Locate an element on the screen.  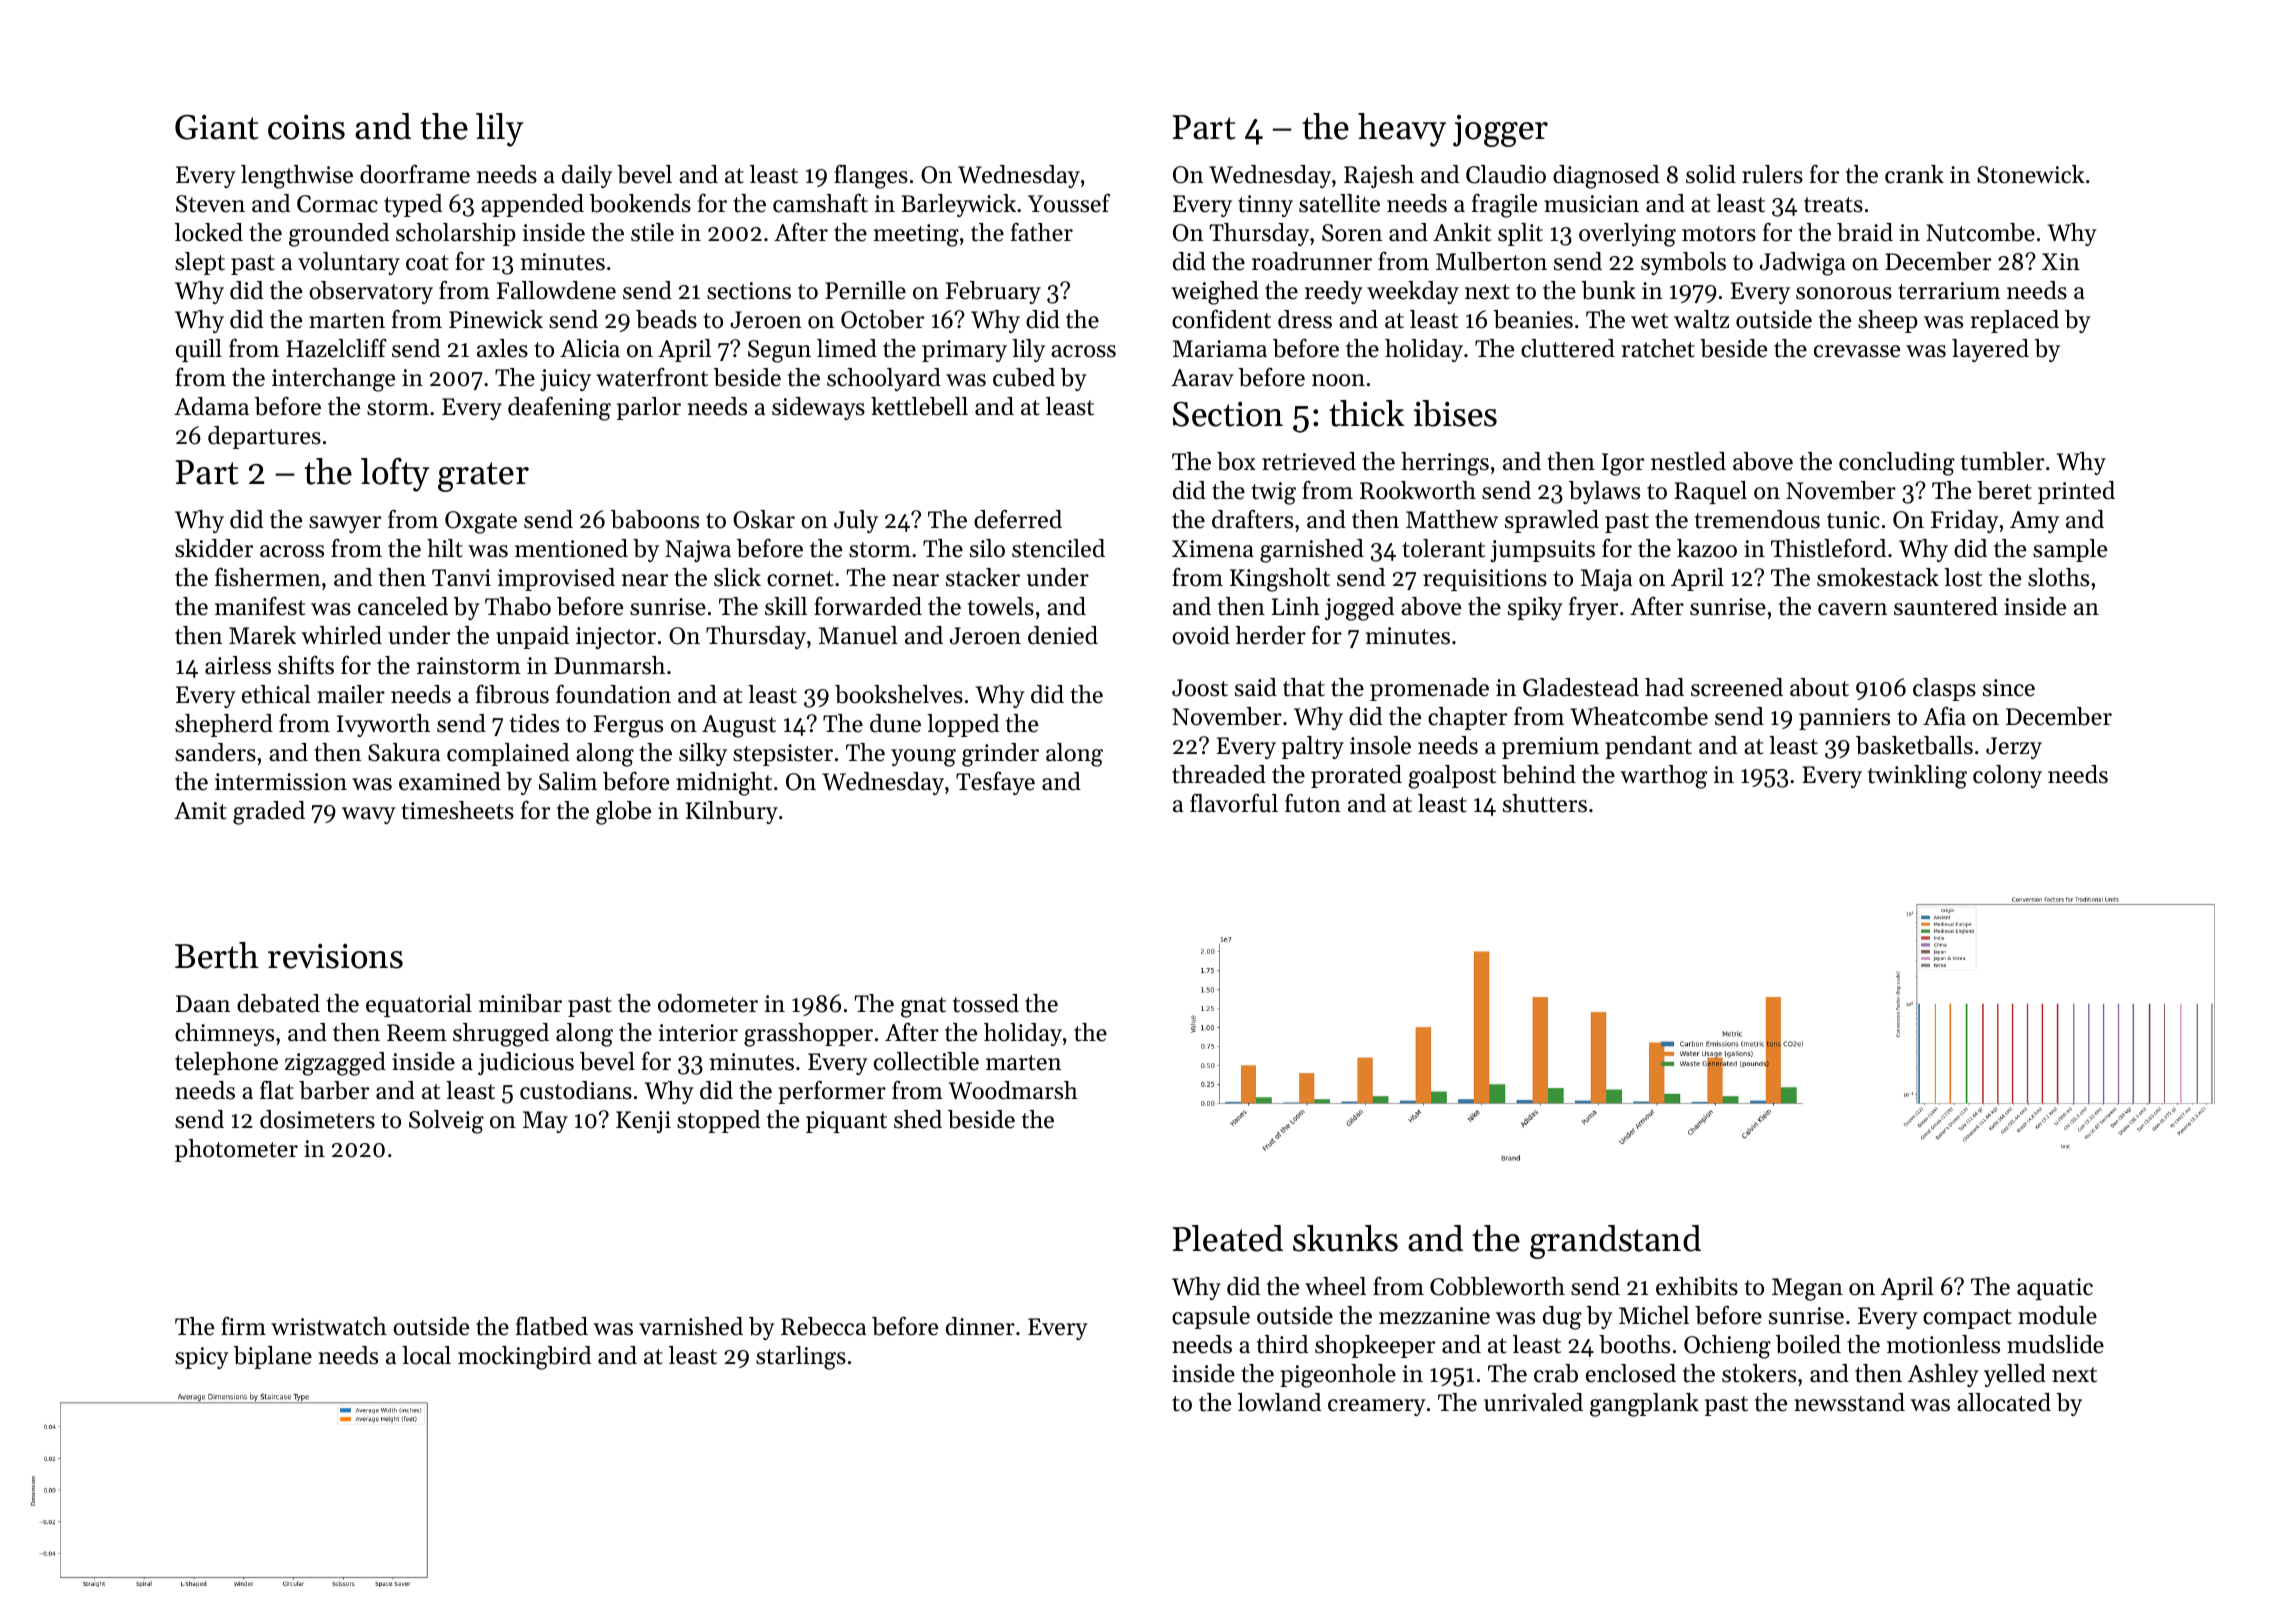
kettlebell is located at coordinates (919, 406).
